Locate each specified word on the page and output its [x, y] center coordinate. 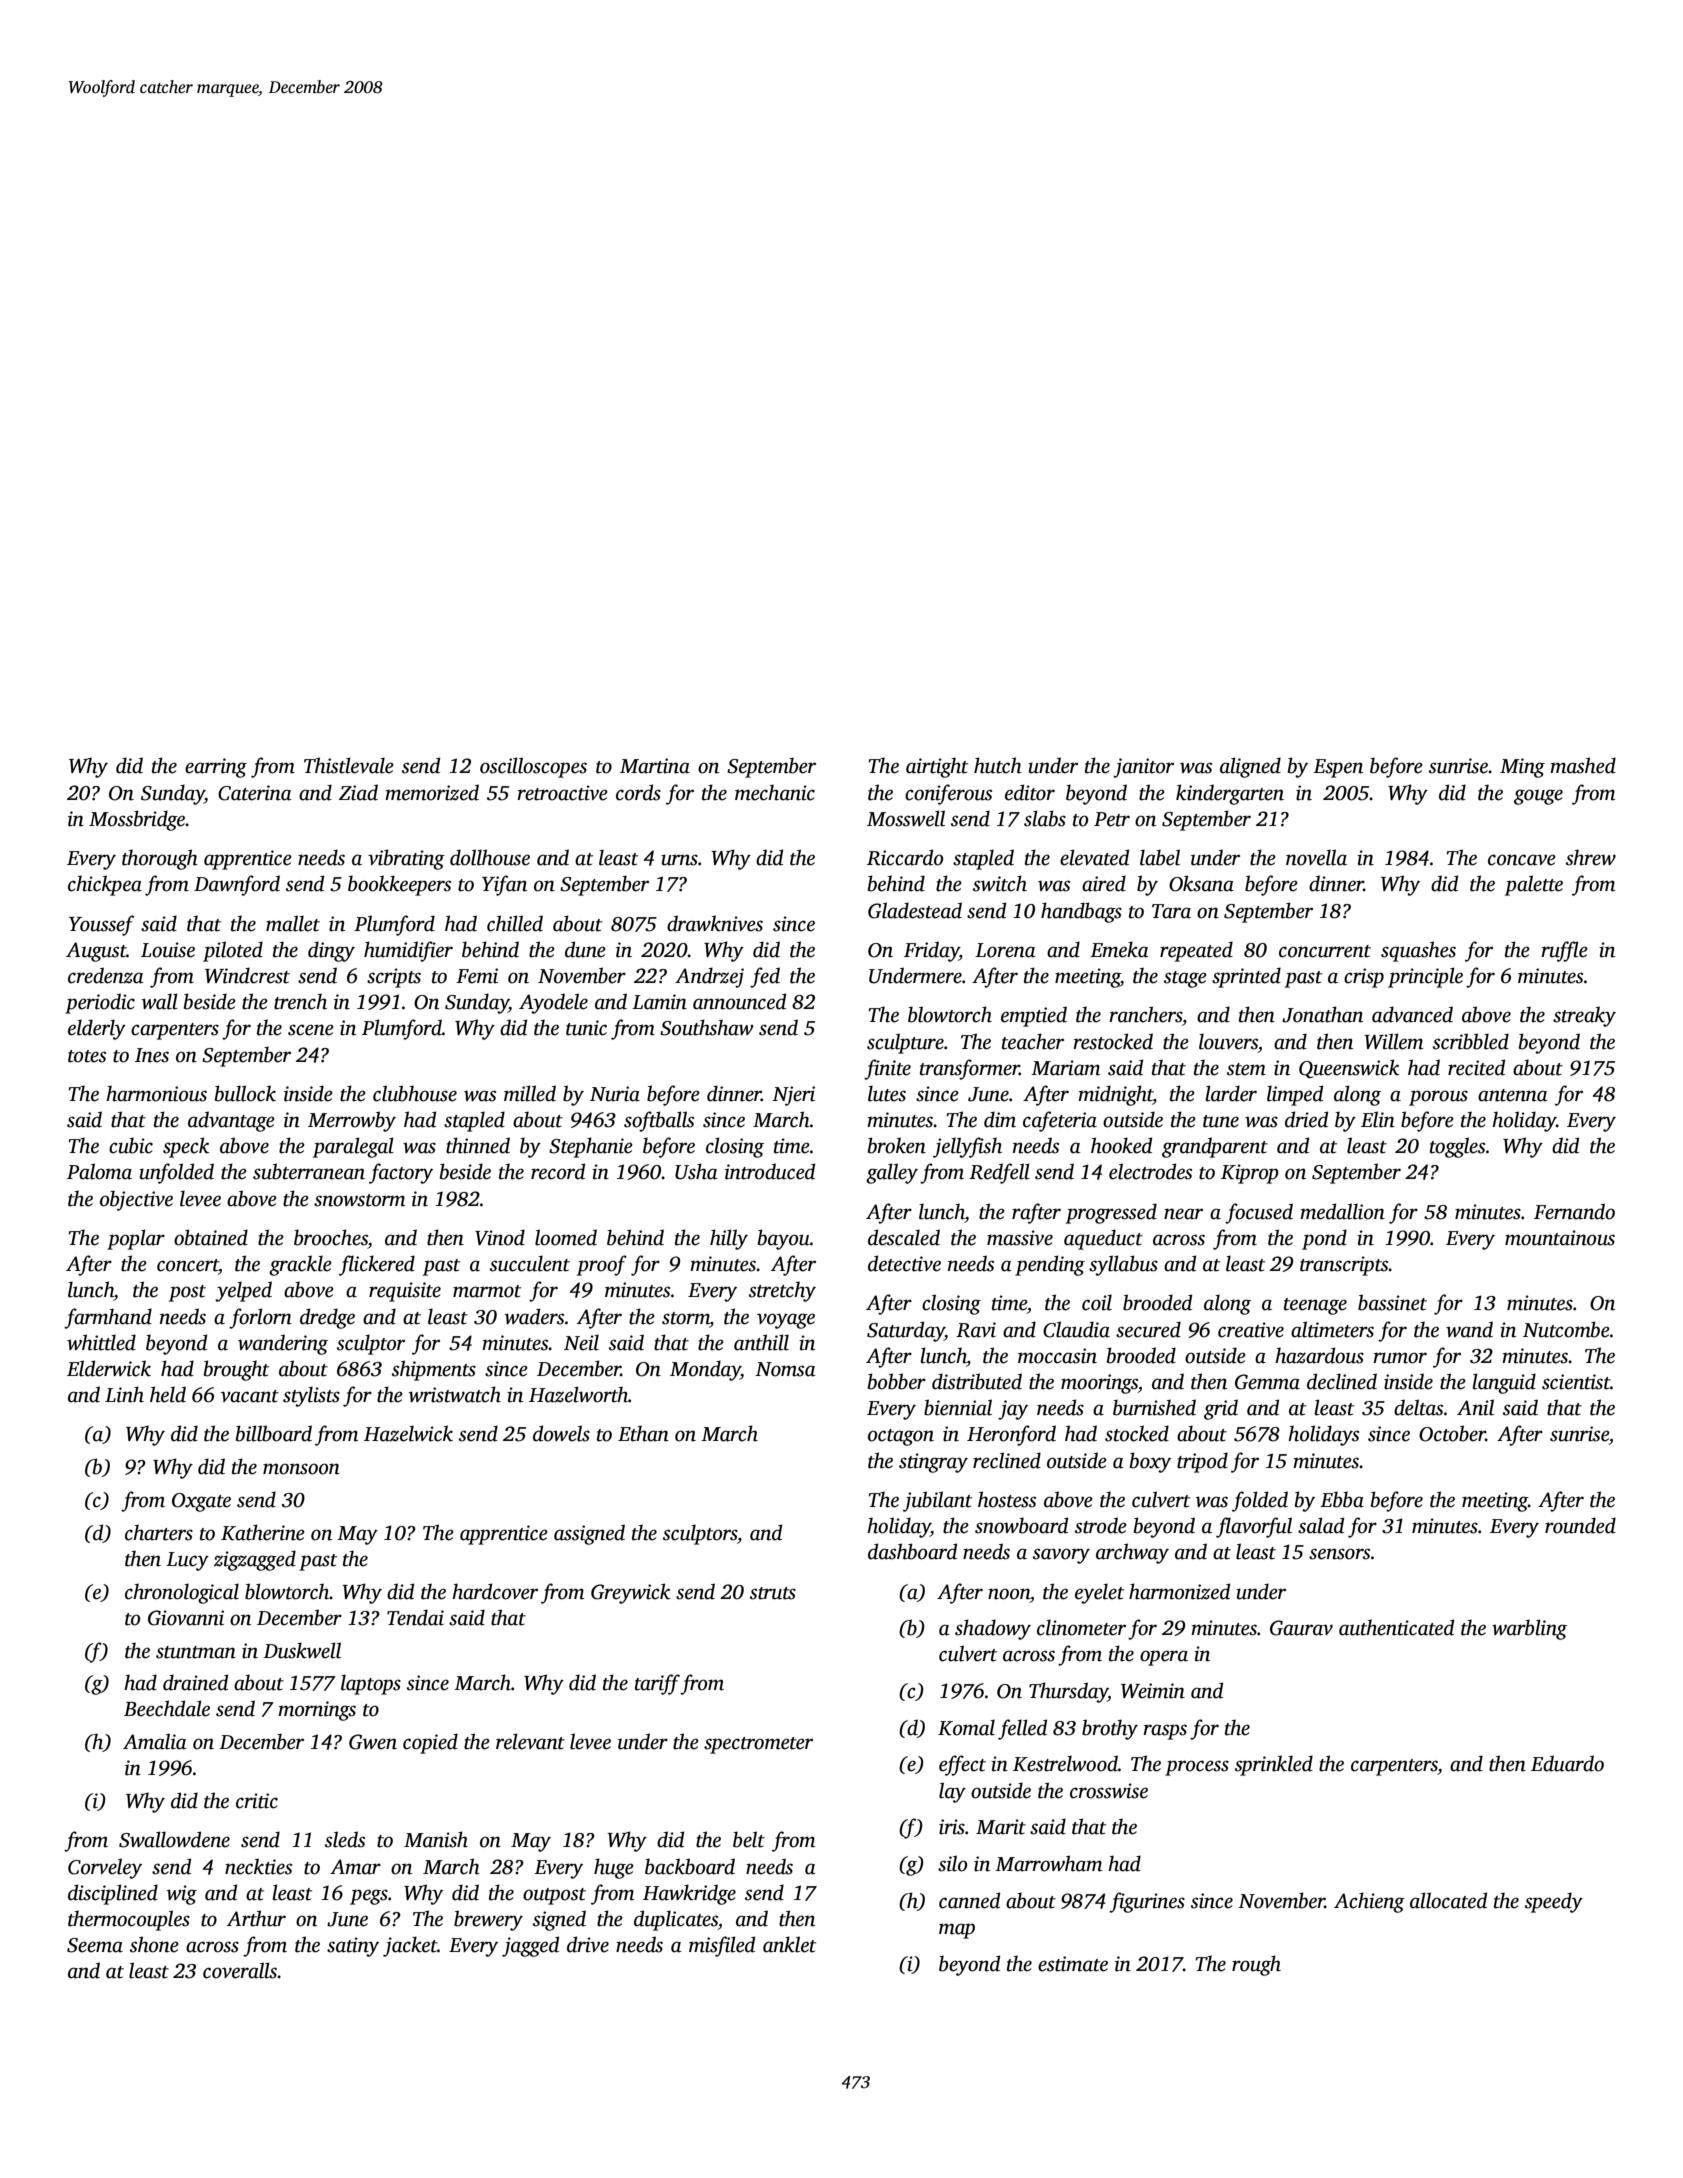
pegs [369, 1897]
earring [216, 768]
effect [962, 1765]
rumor [1400, 1358]
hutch [998, 765]
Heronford [1011, 1435]
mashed [1583, 765]
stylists [311, 1396]
